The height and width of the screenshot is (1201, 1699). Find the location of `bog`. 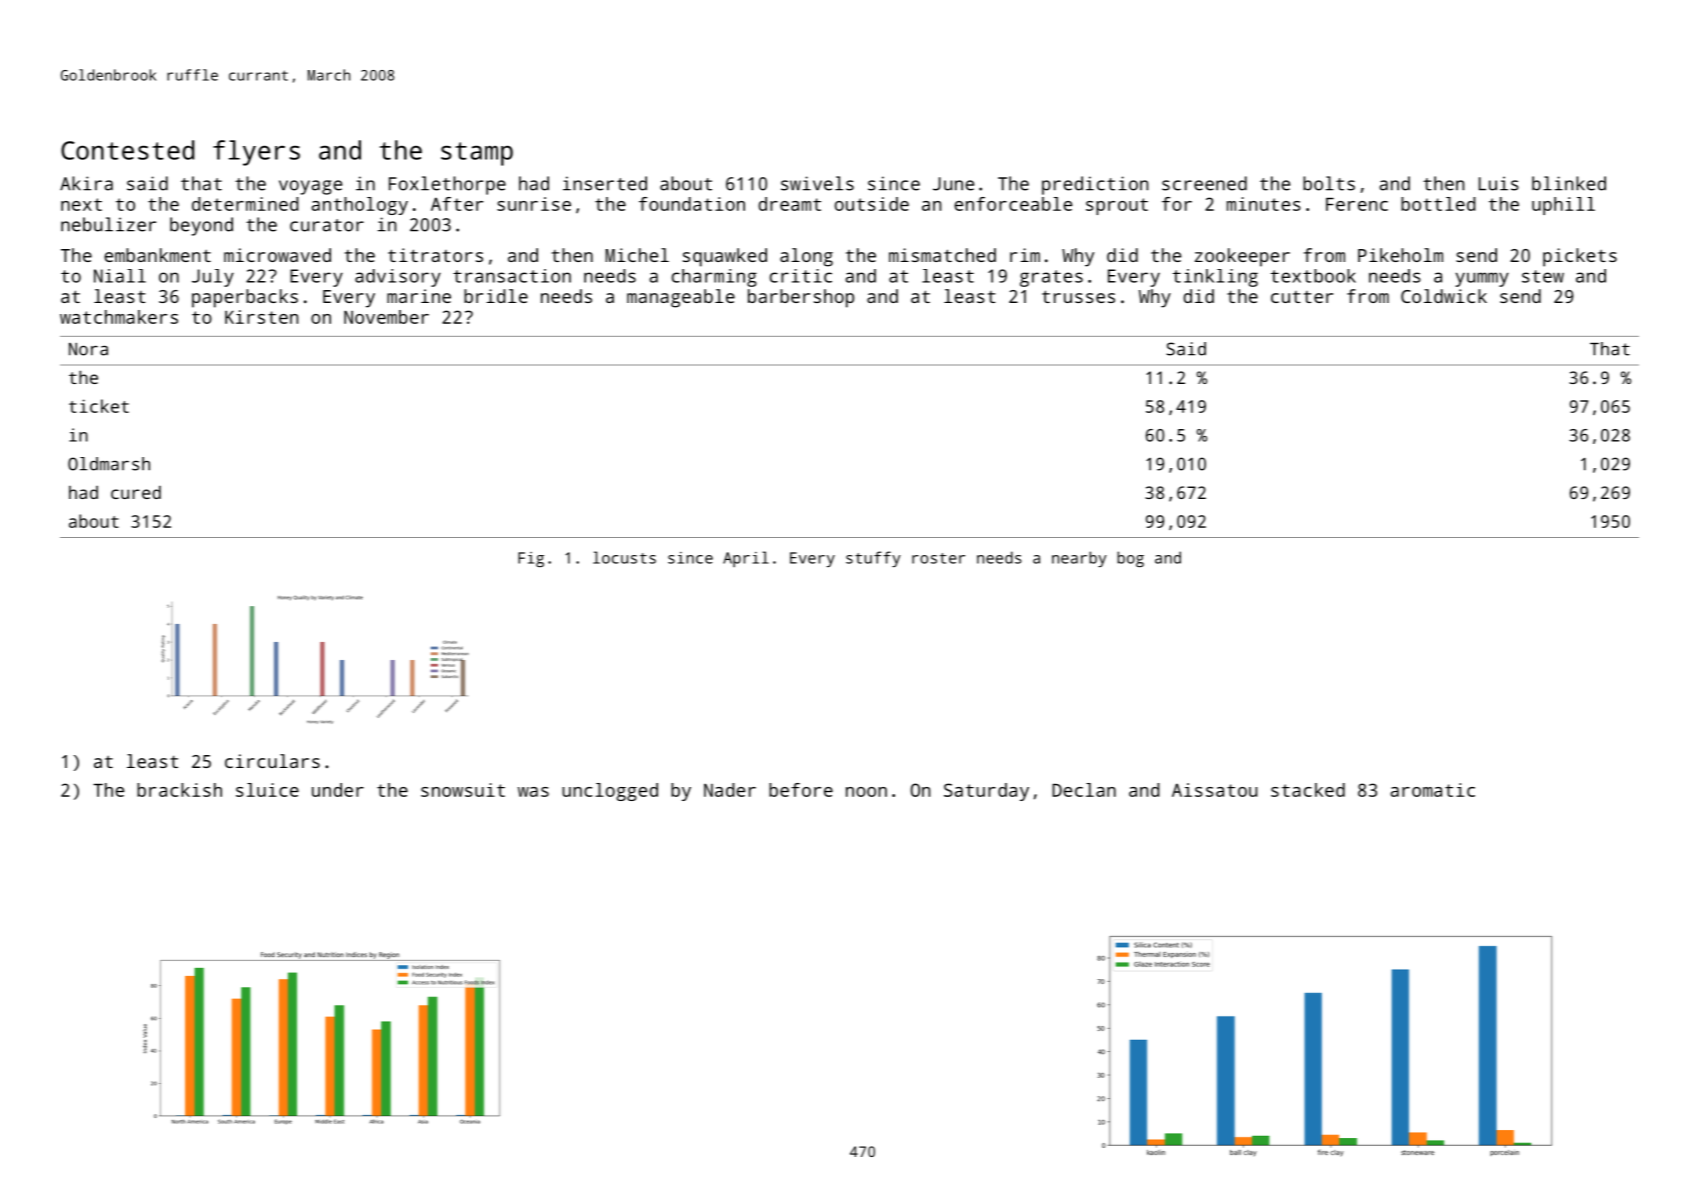

bog is located at coordinates (1130, 559).
